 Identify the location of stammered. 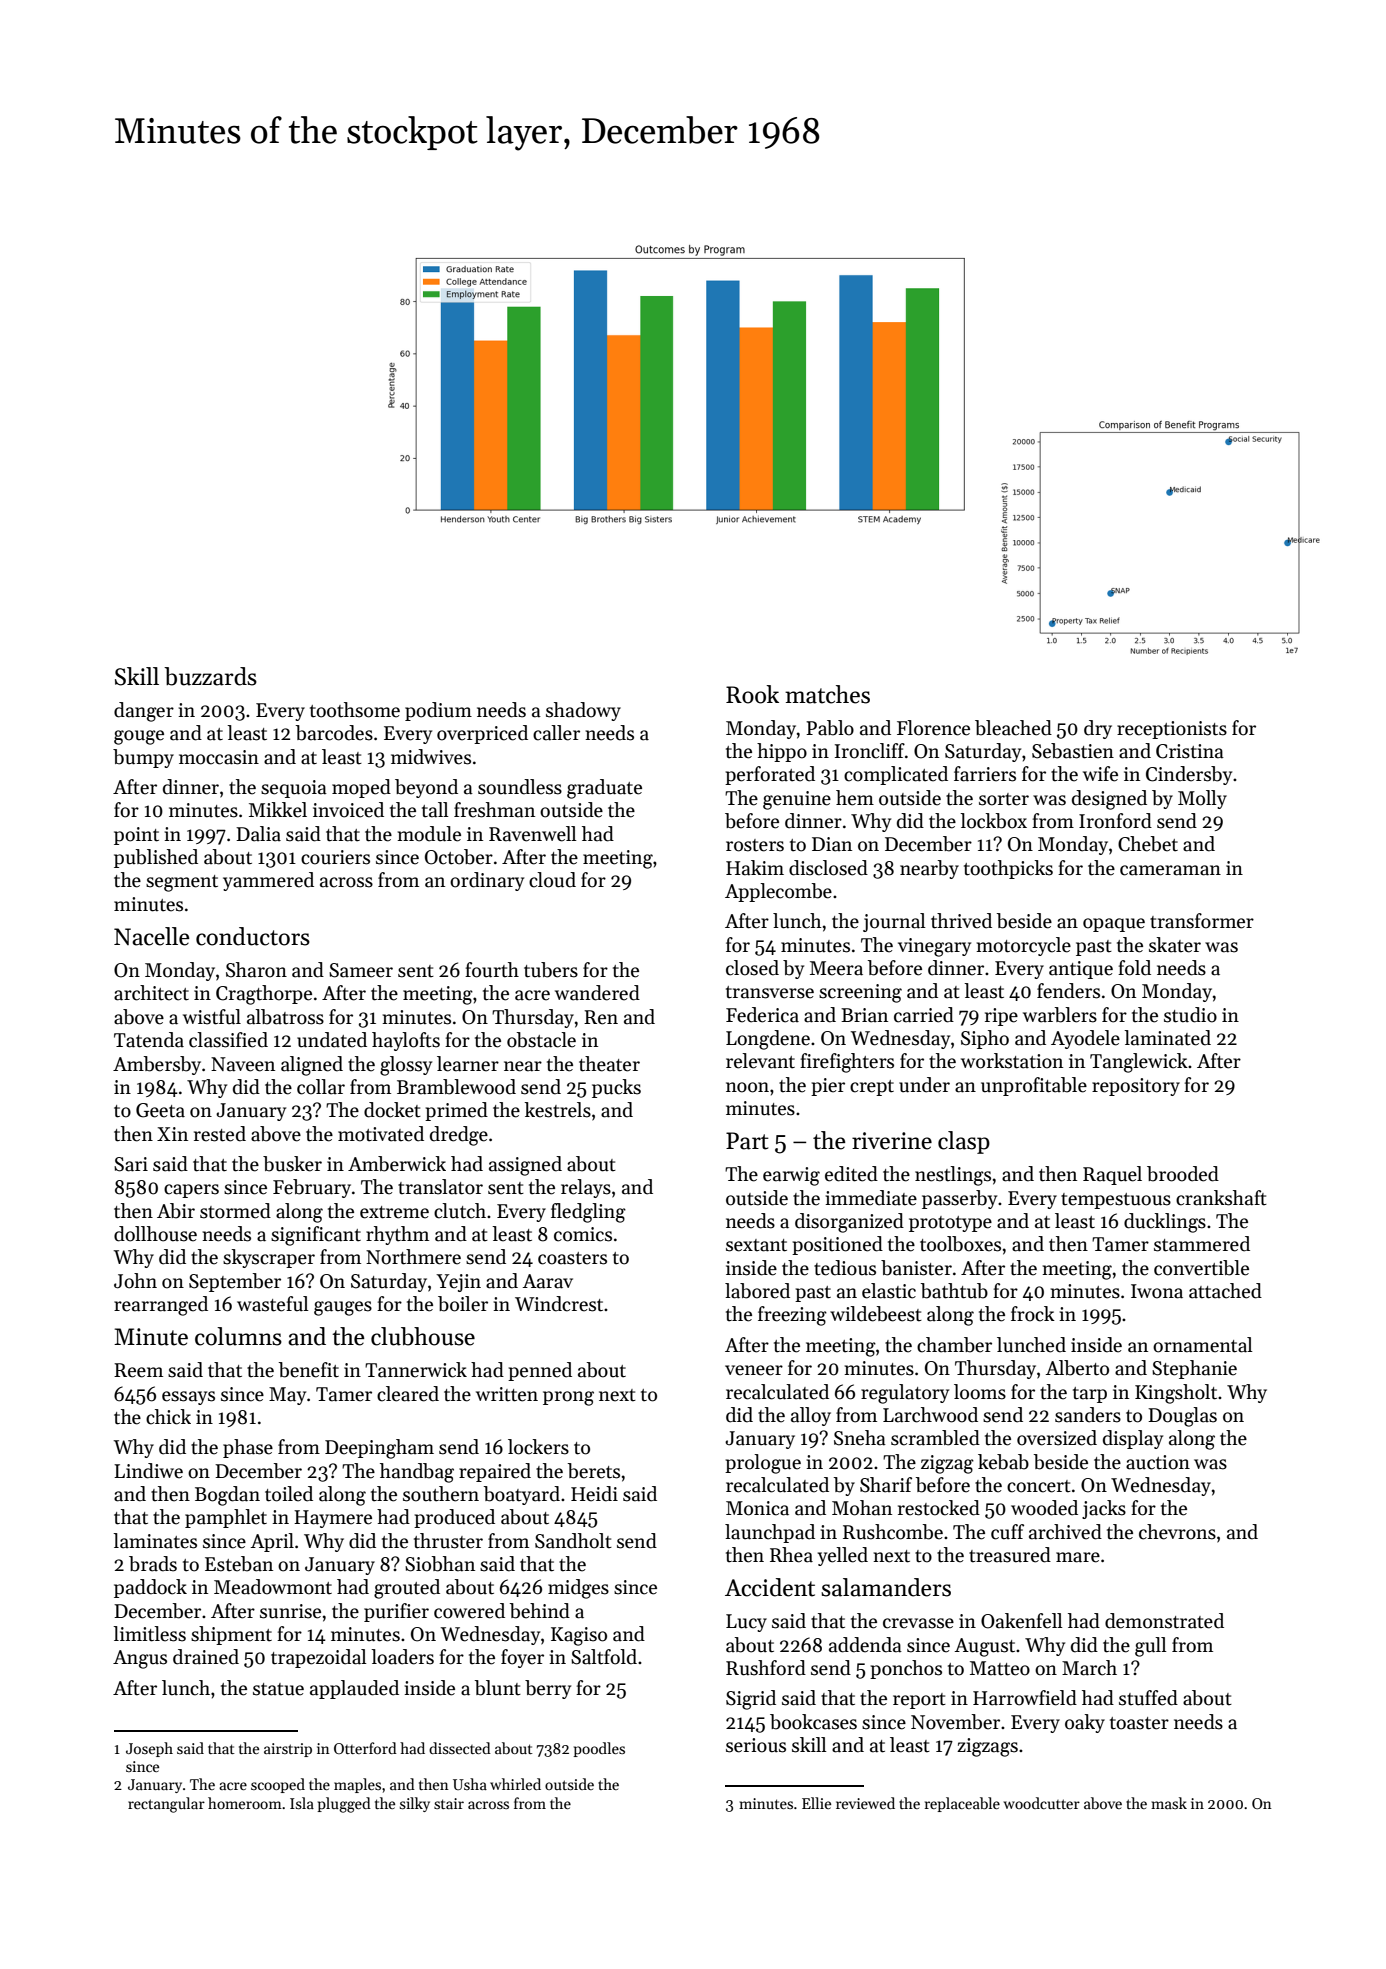
(1202, 1244).
